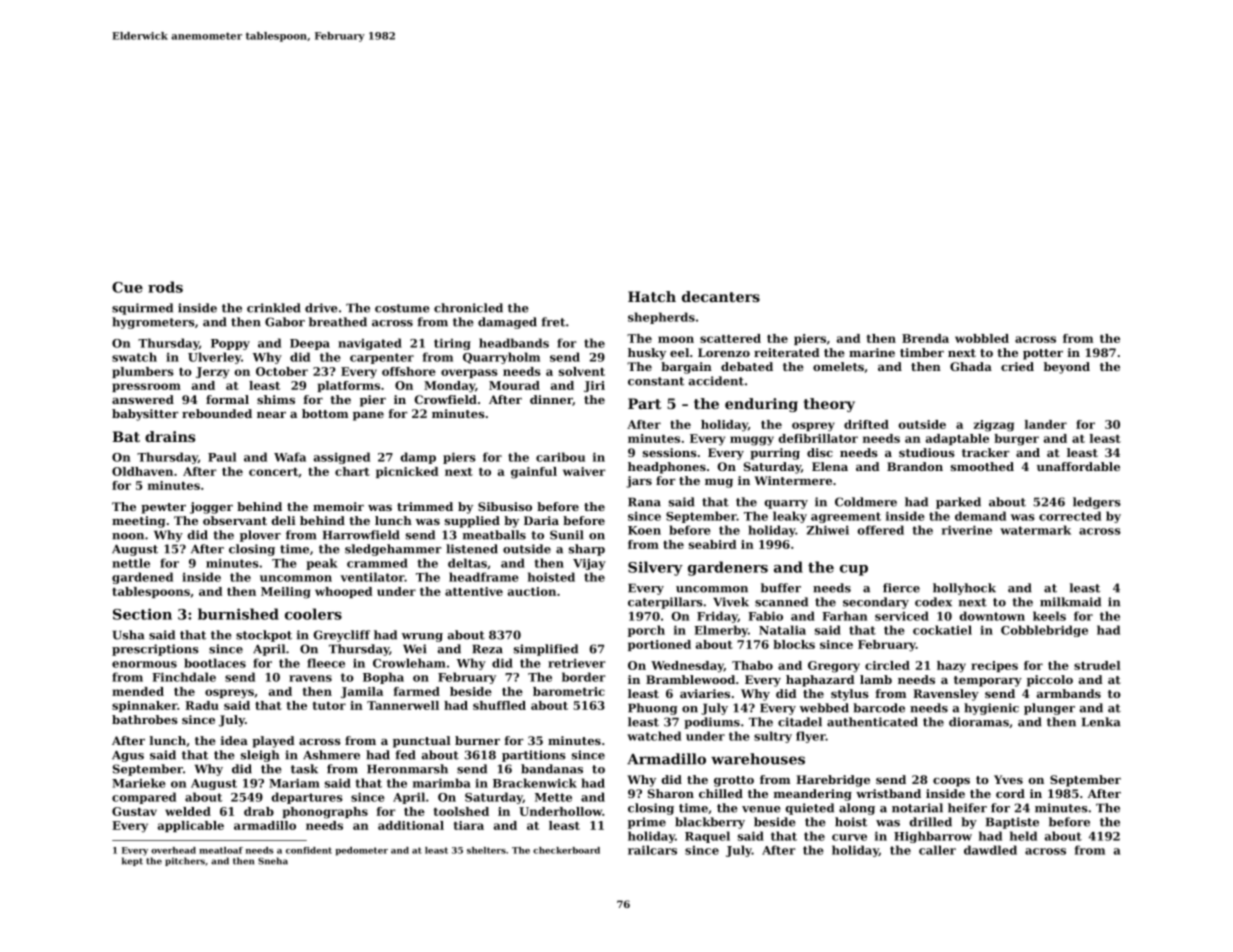 The height and width of the screenshot is (952, 1233). I want to click on costume, so click(402, 308).
